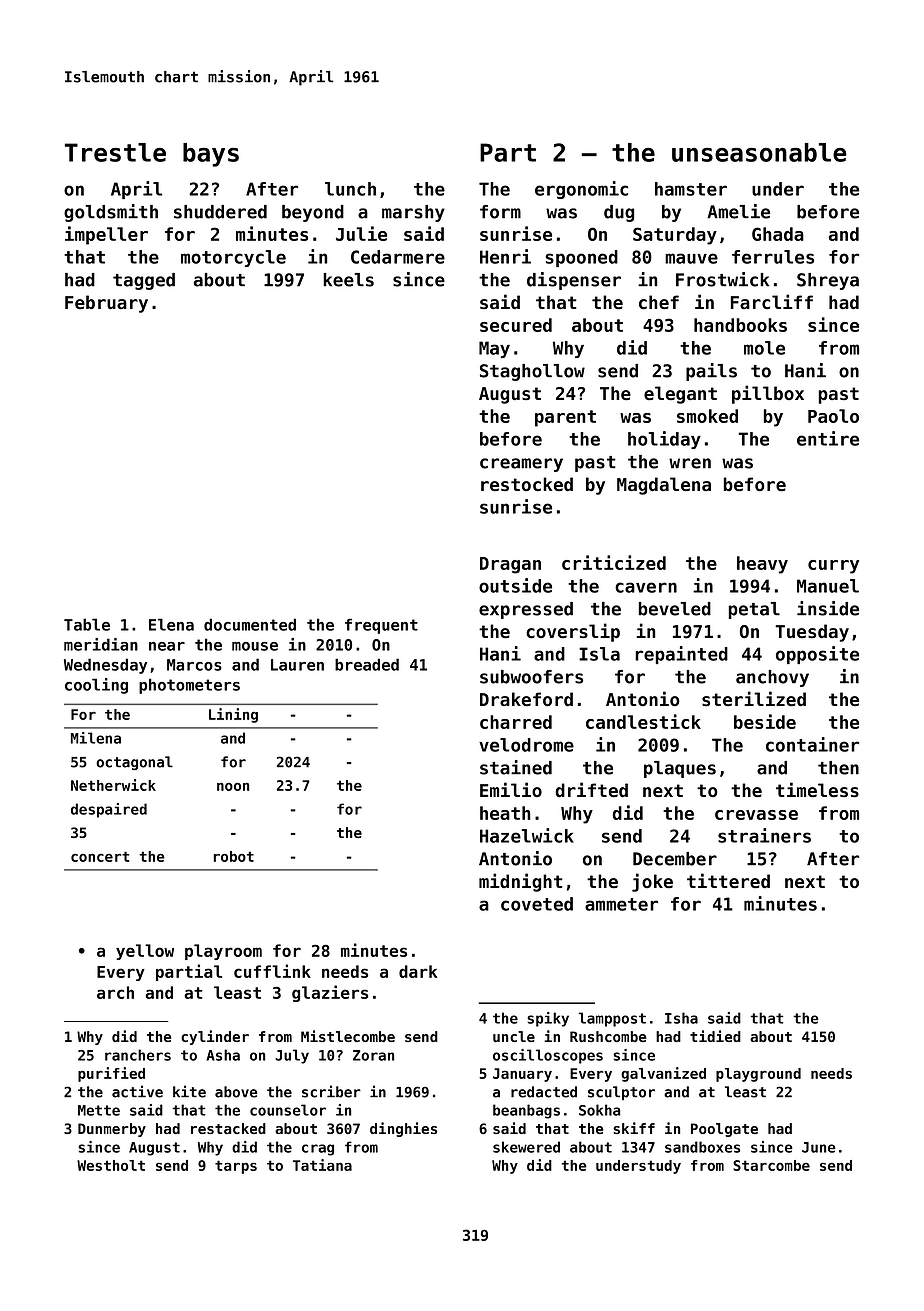 The image size is (924, 1311). What do you see at coordinates (111, 1165) in the screenshot?
I see `Westholt` at bounding box center [111, 1165].
